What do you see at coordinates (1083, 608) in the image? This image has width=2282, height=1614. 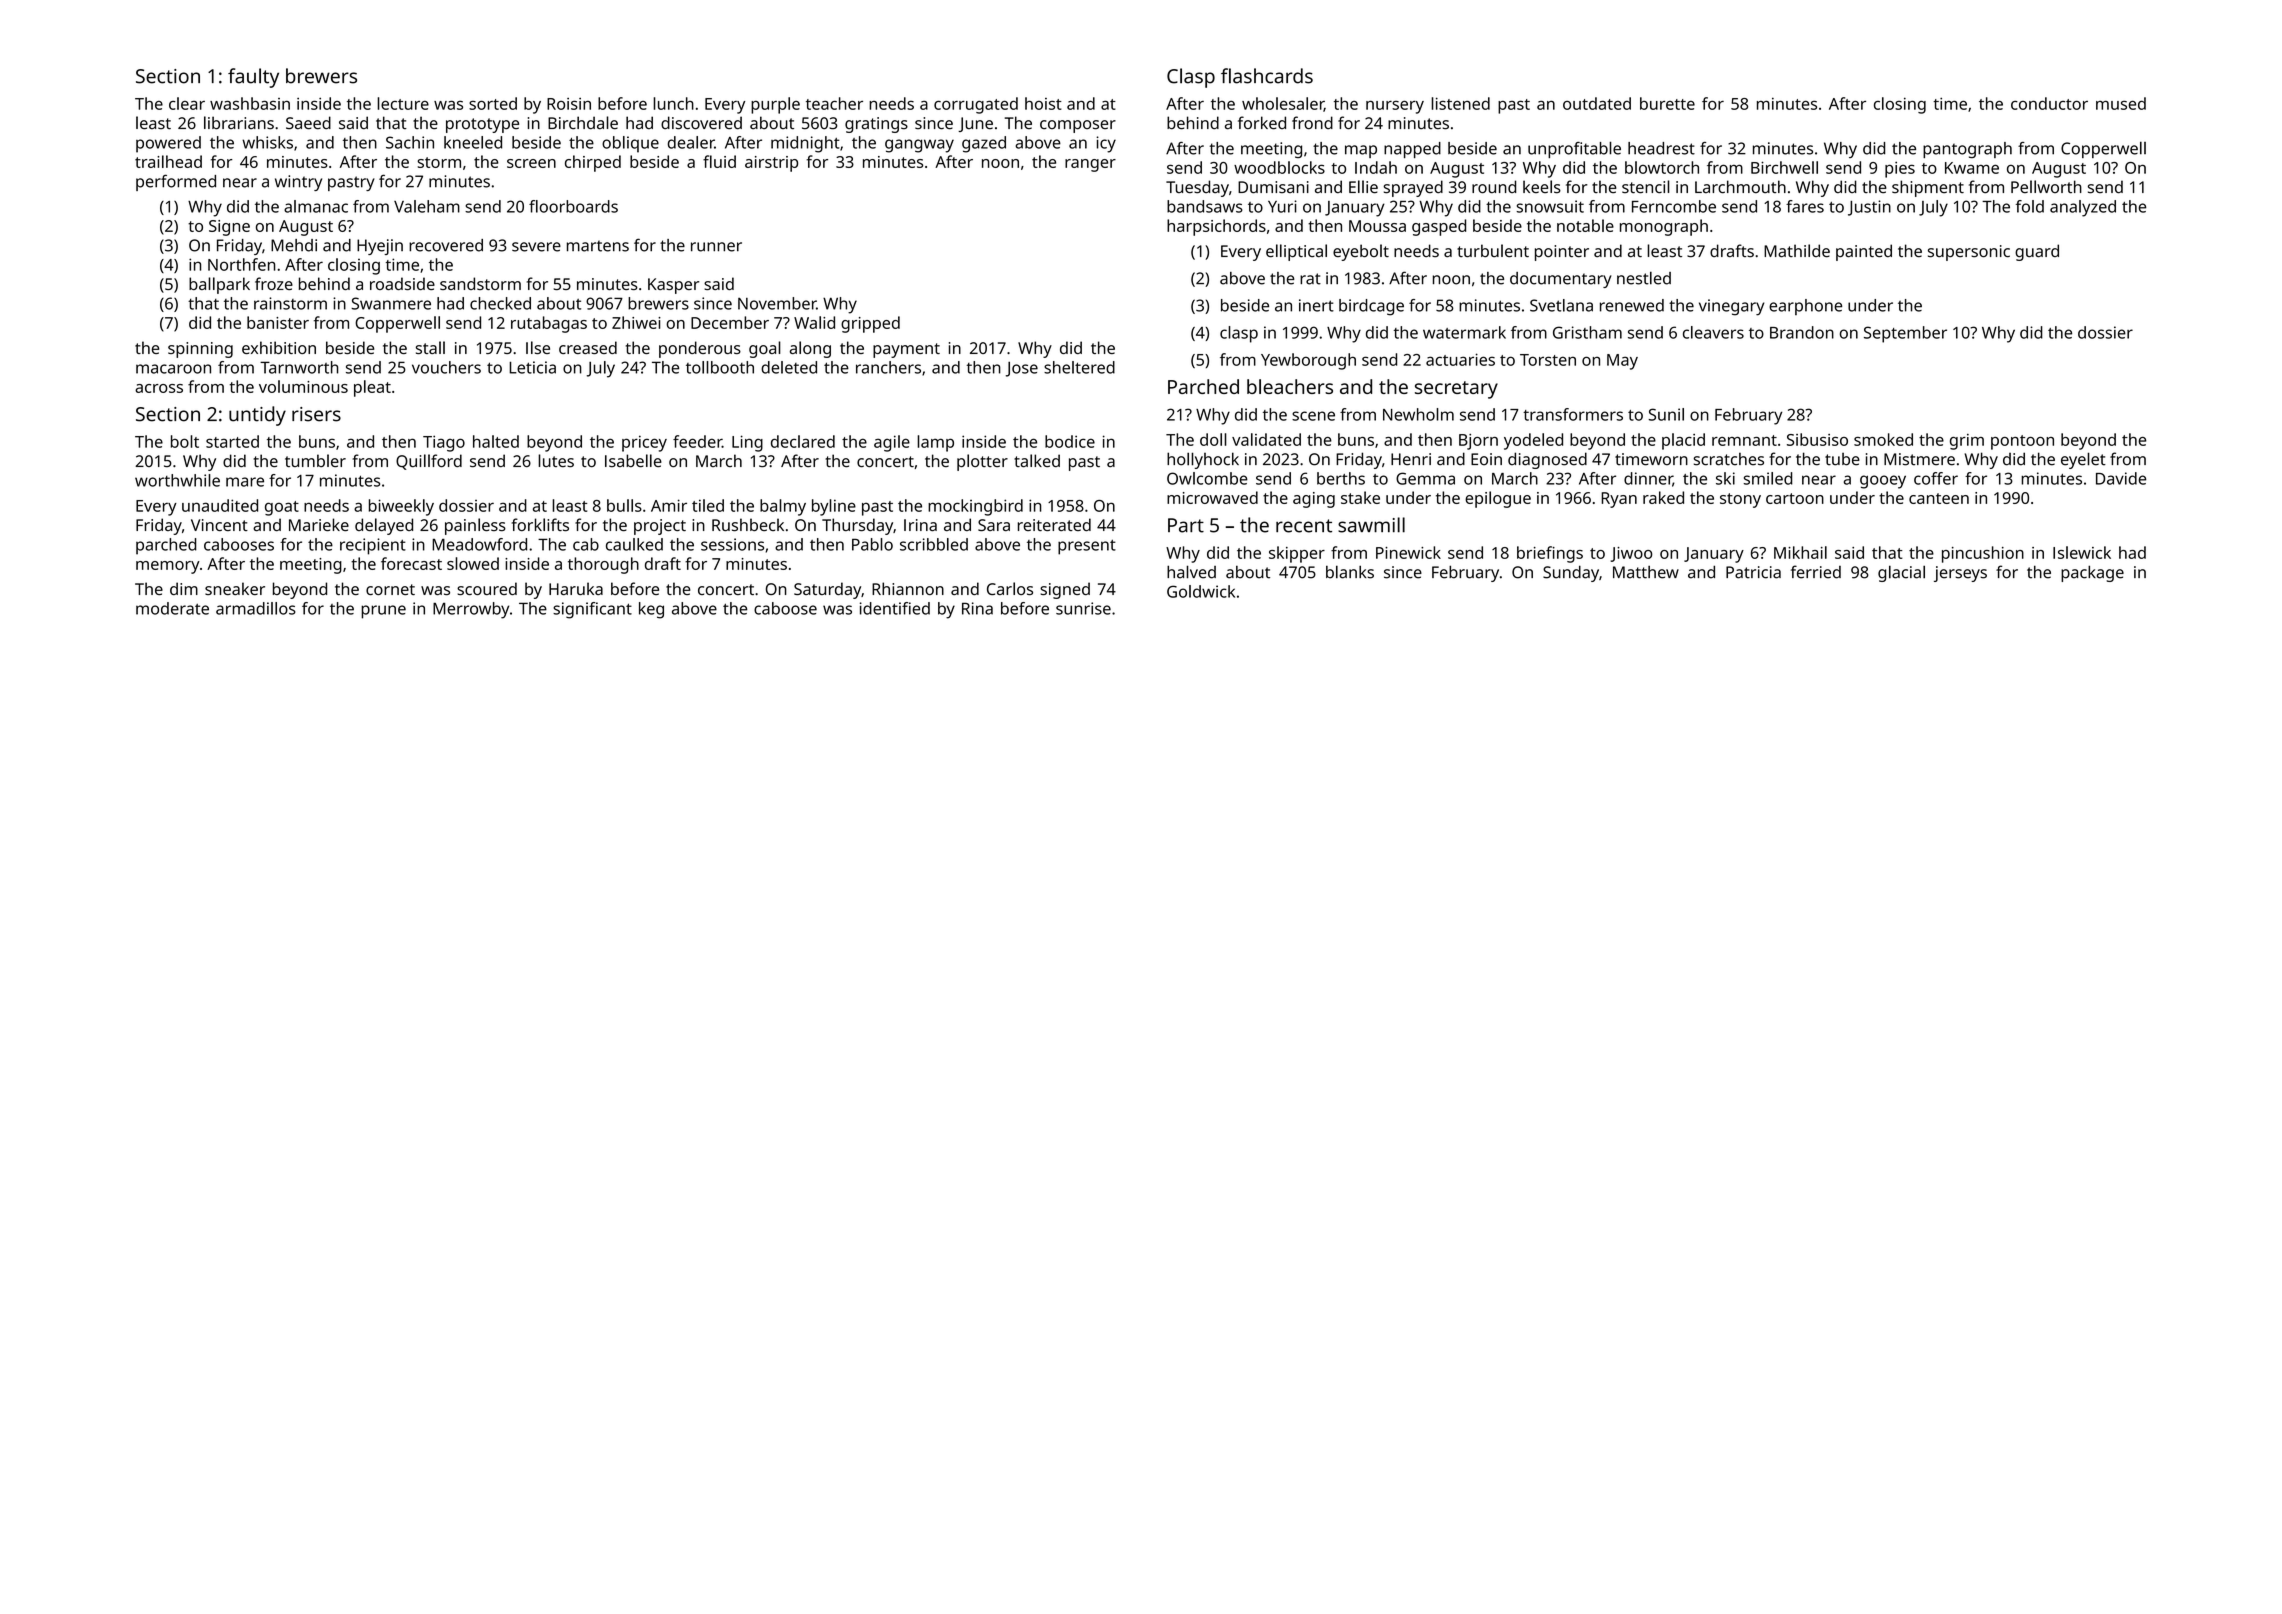 I see `sunrise` at bounding box center [1083, 608].
